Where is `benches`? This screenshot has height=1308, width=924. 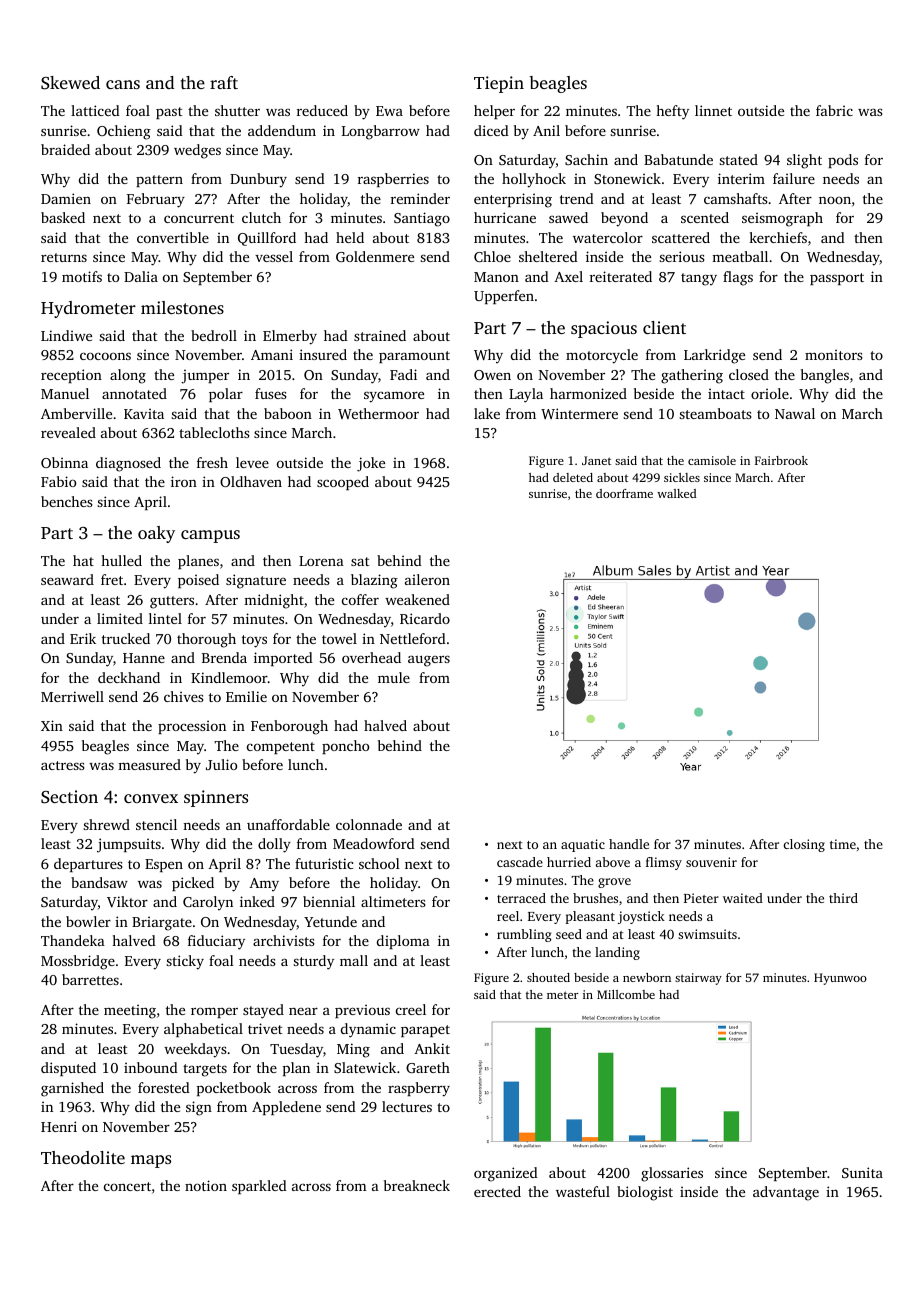 benches is located at coordinates (67, 501).
